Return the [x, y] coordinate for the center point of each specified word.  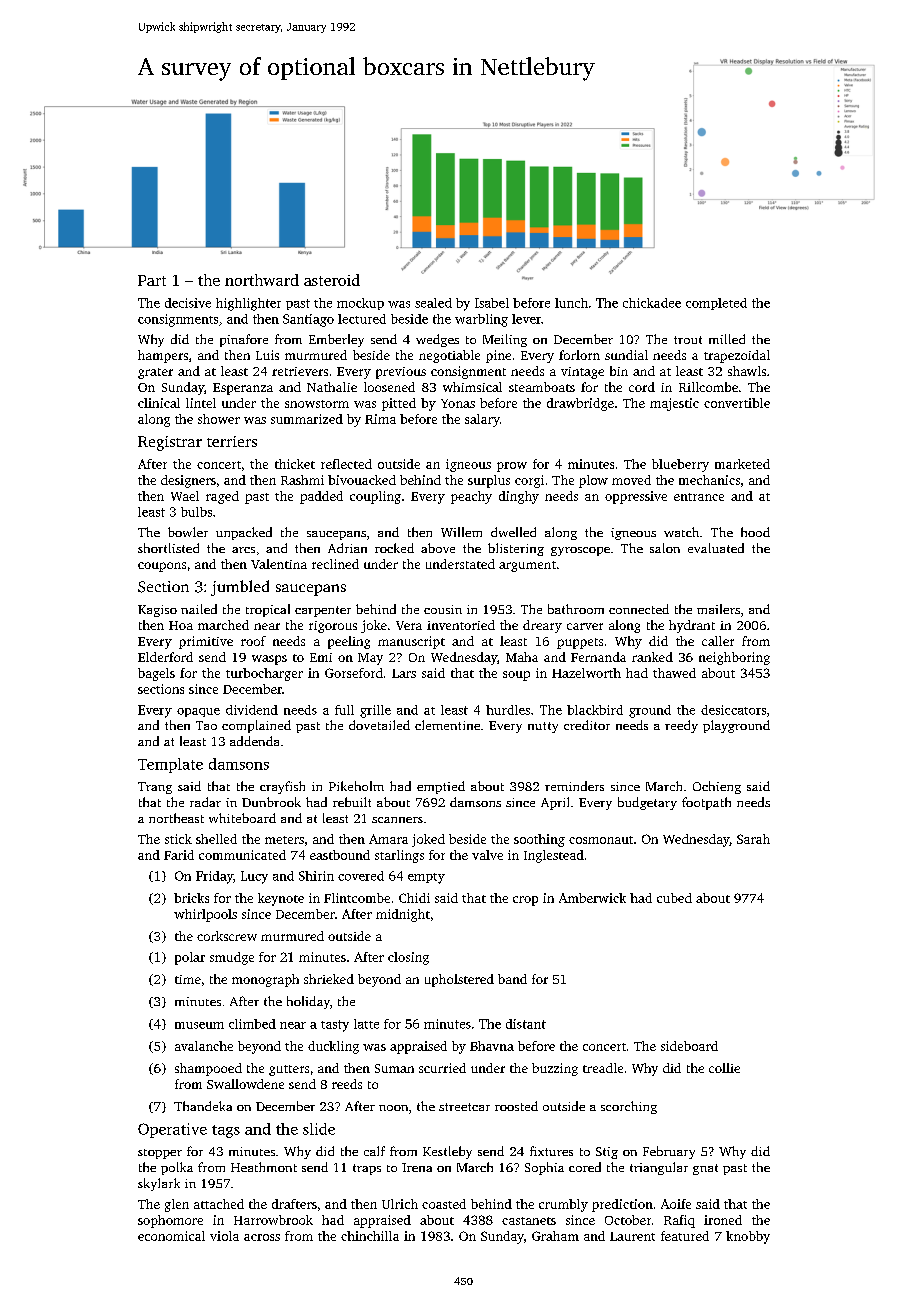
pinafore [244, 340]
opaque [198, 712]
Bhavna [492, 1046]
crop [525, 901]
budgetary [647, 803]
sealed [433, 303]
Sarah [753, 839]
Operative [172, 1130]
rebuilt [352, 802]
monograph [265, 980]
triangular [659, 1168]
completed [716, 304]
